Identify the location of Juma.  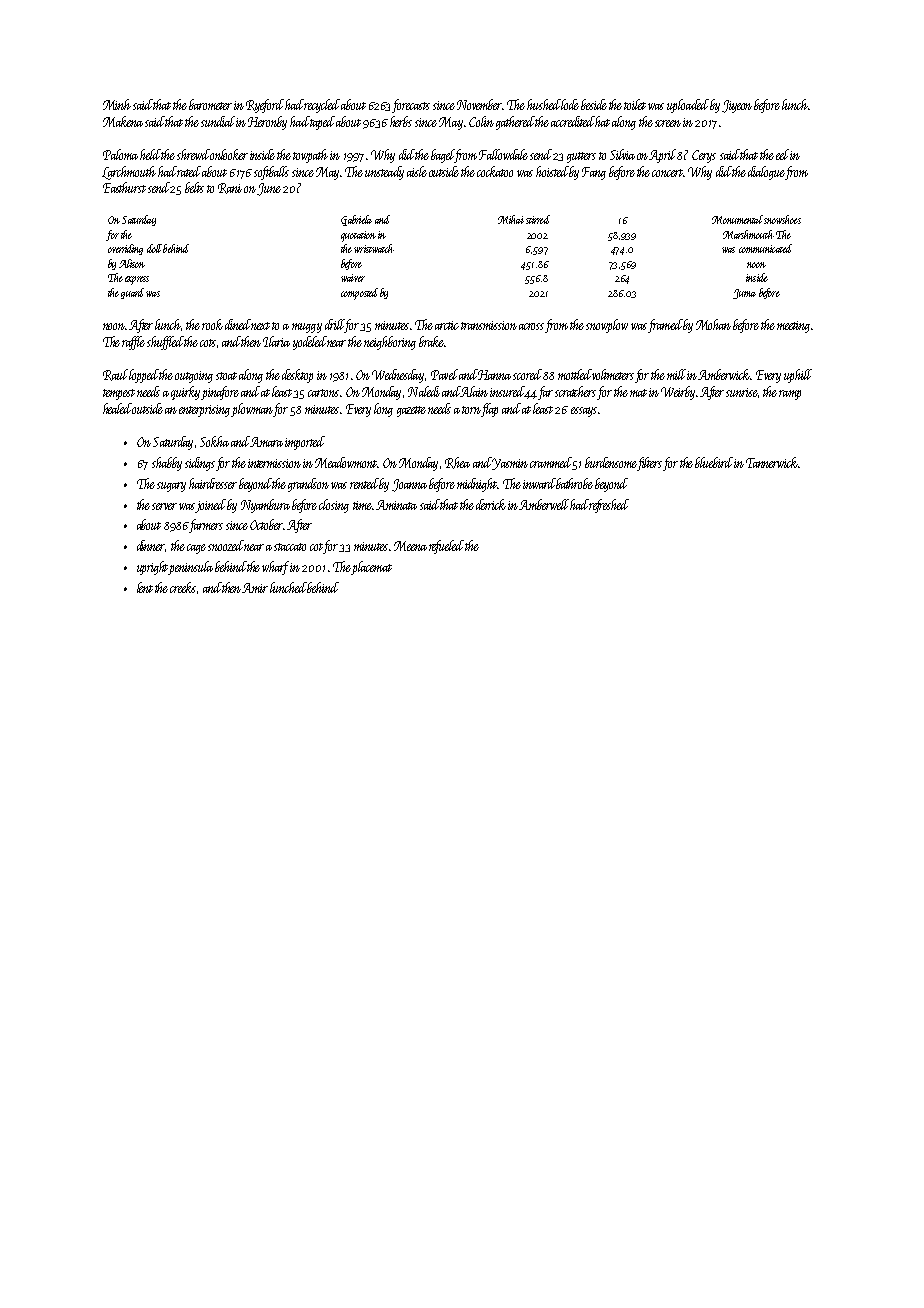
(744, 294).
